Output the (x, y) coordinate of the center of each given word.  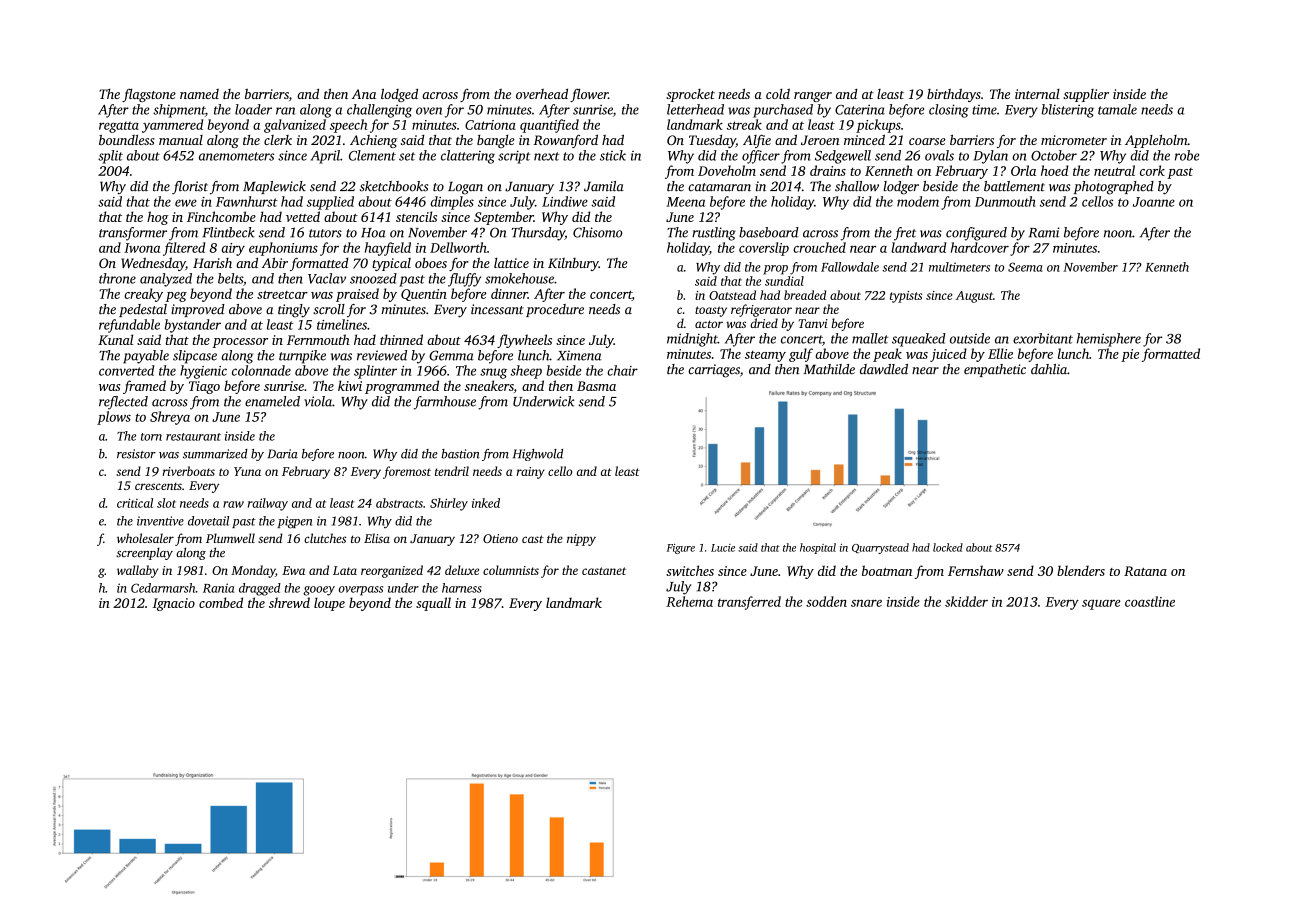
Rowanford (565, 141)
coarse (927, 141)
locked (948, 547)
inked (486, 503)
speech (348, 126)
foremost (407, 472)
